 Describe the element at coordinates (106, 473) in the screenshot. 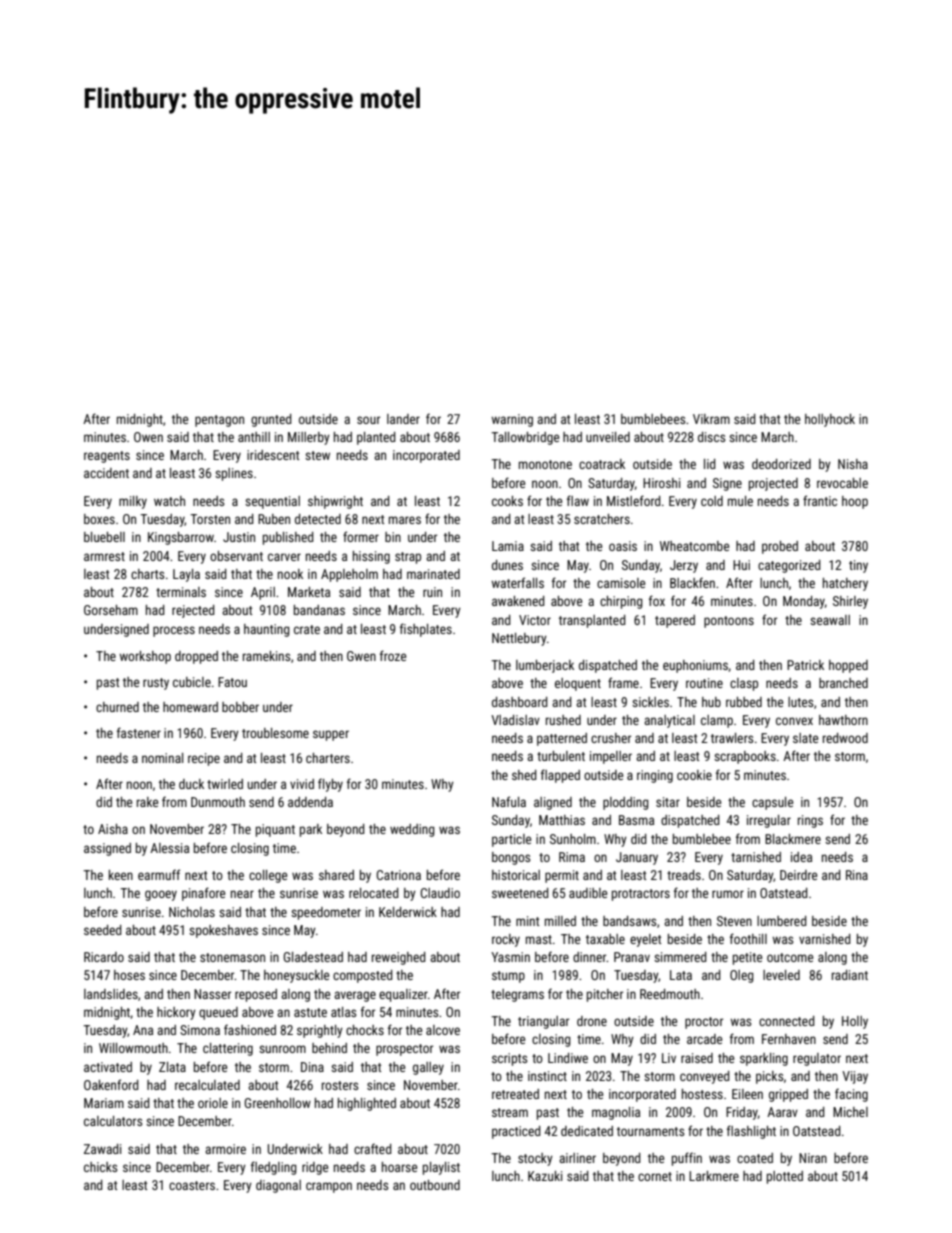

I see `accident` at that location.
